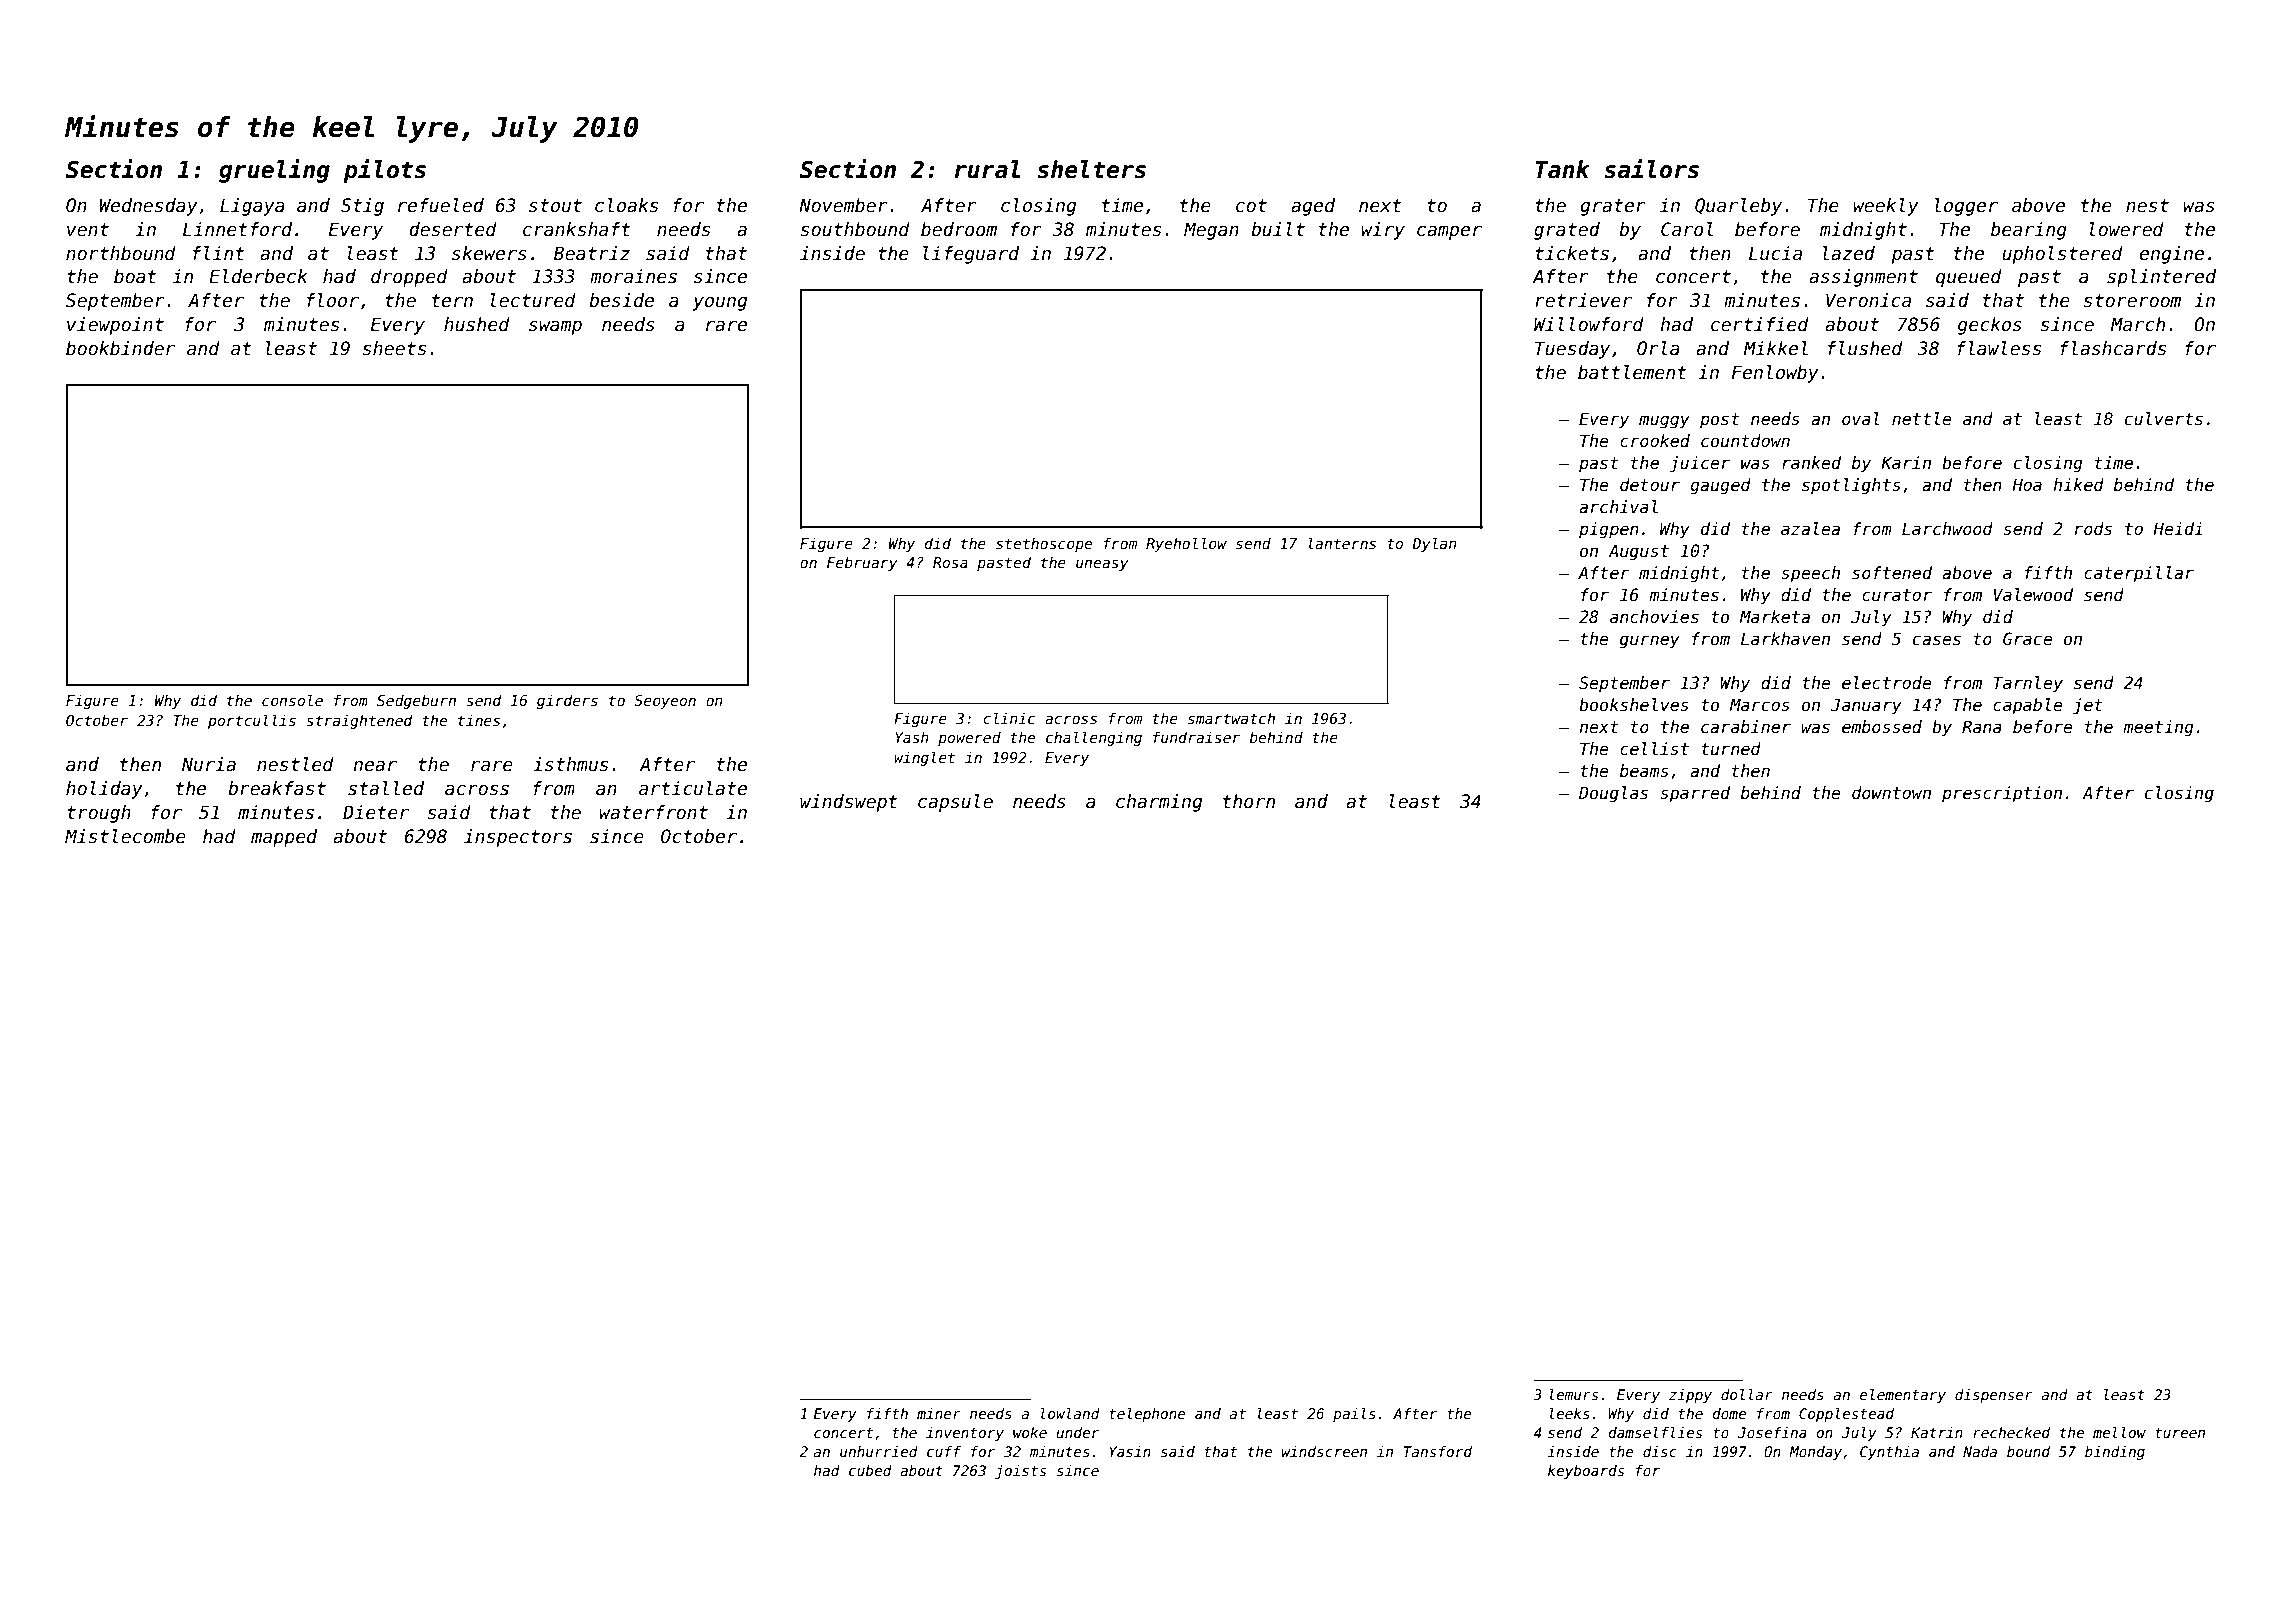  What do you see at coordinates (148, 207) in the screenshot?
I see `Wednesday` at bounding box center [148, 207].
